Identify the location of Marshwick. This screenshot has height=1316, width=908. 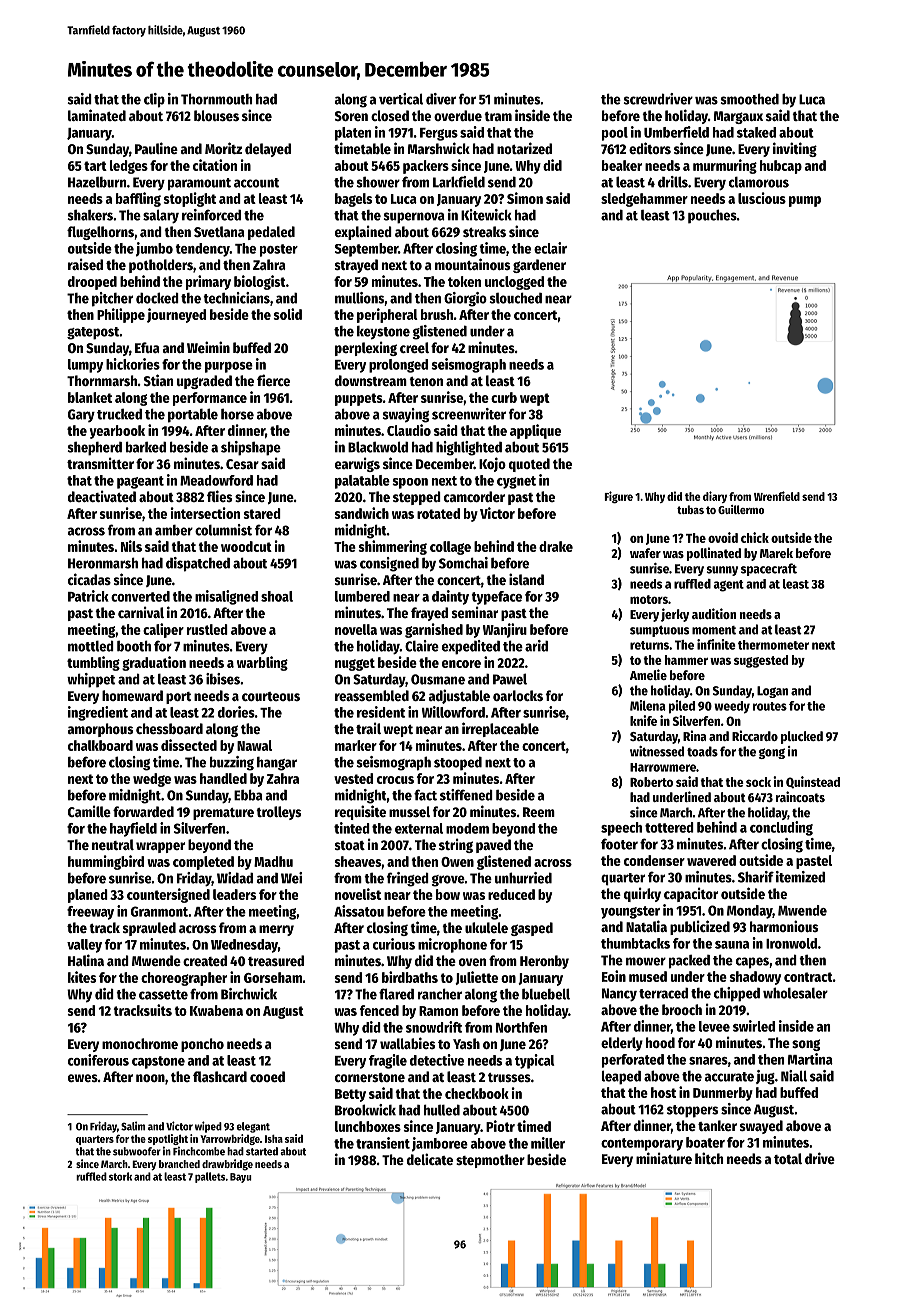
(439, 148).
